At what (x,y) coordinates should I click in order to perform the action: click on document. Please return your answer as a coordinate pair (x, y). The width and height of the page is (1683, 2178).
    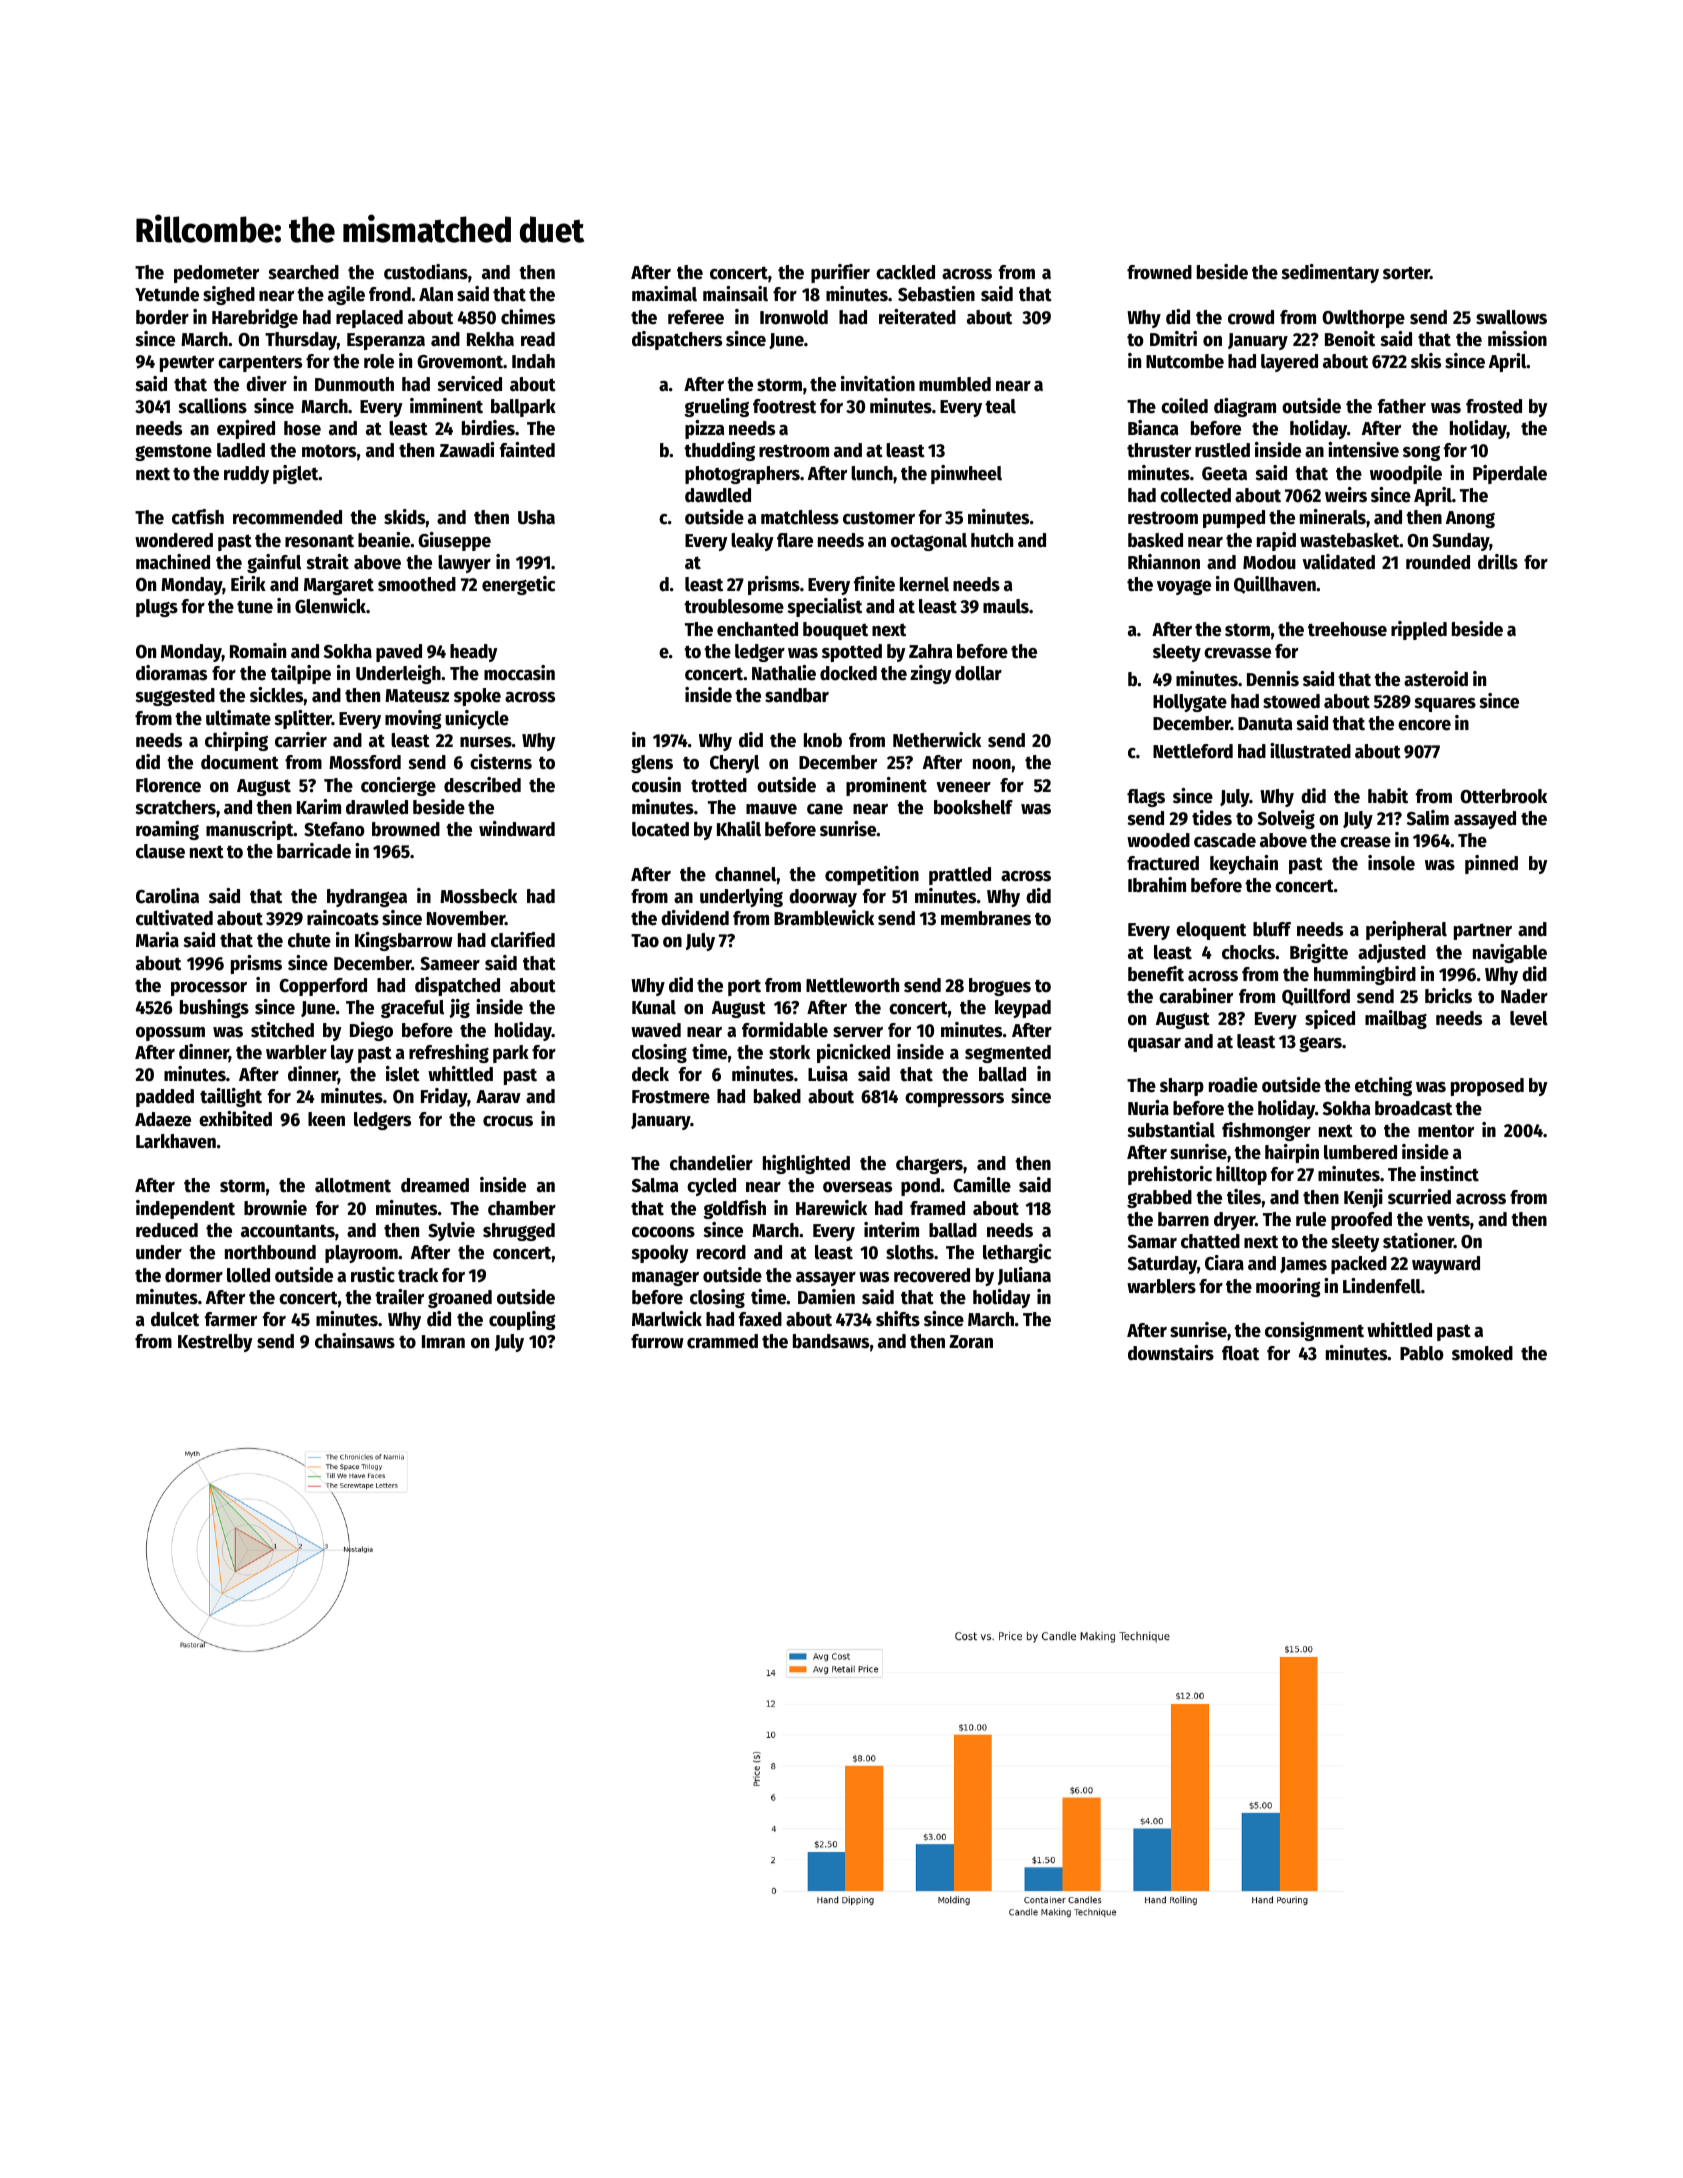
    Looking at the image, I should click on (240, 762).
